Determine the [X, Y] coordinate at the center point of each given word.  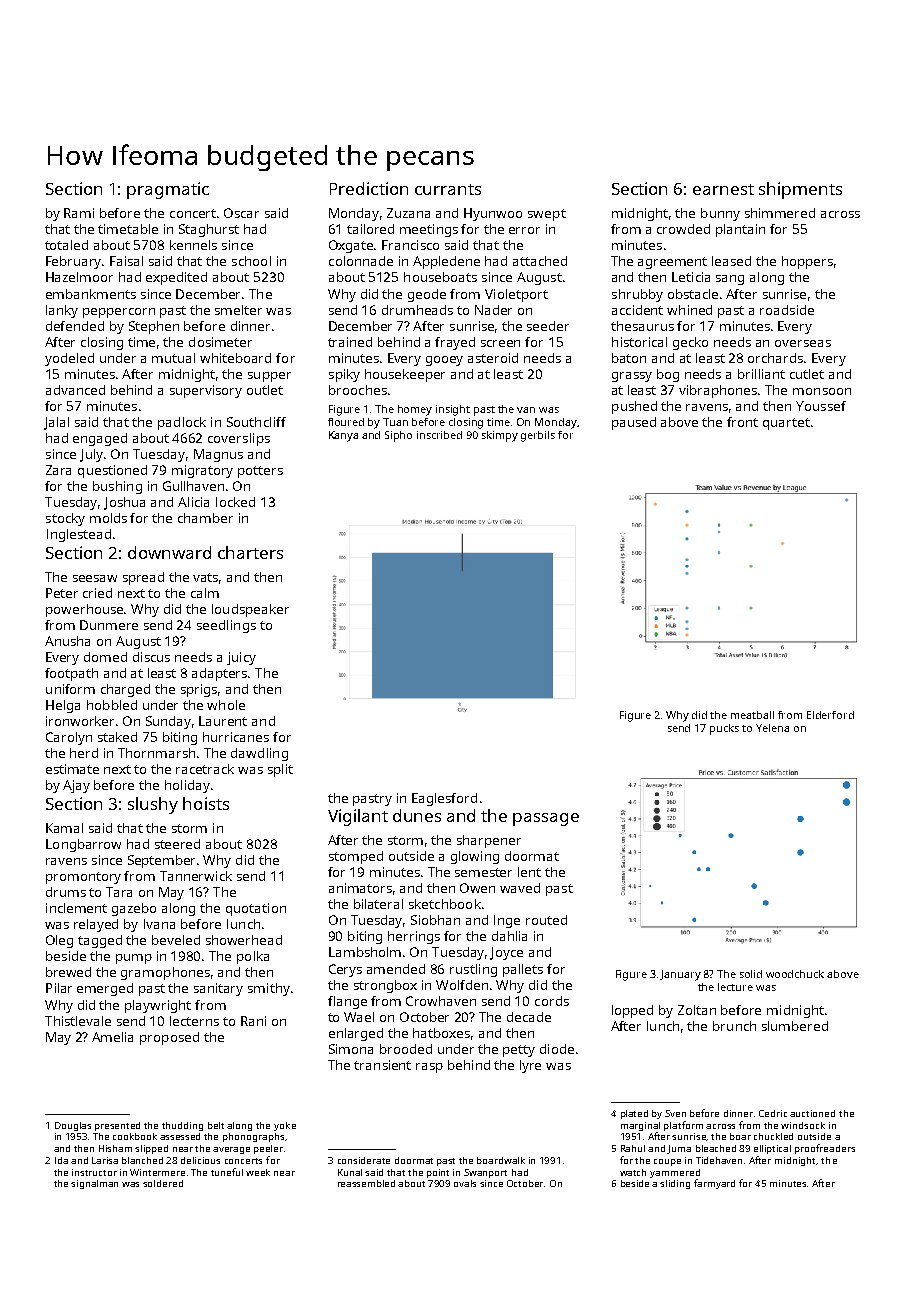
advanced [75, 390]
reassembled [366, 1183]
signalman [94, 1184]
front [742, 422]
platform [683, 1126]
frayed [455, 343]
